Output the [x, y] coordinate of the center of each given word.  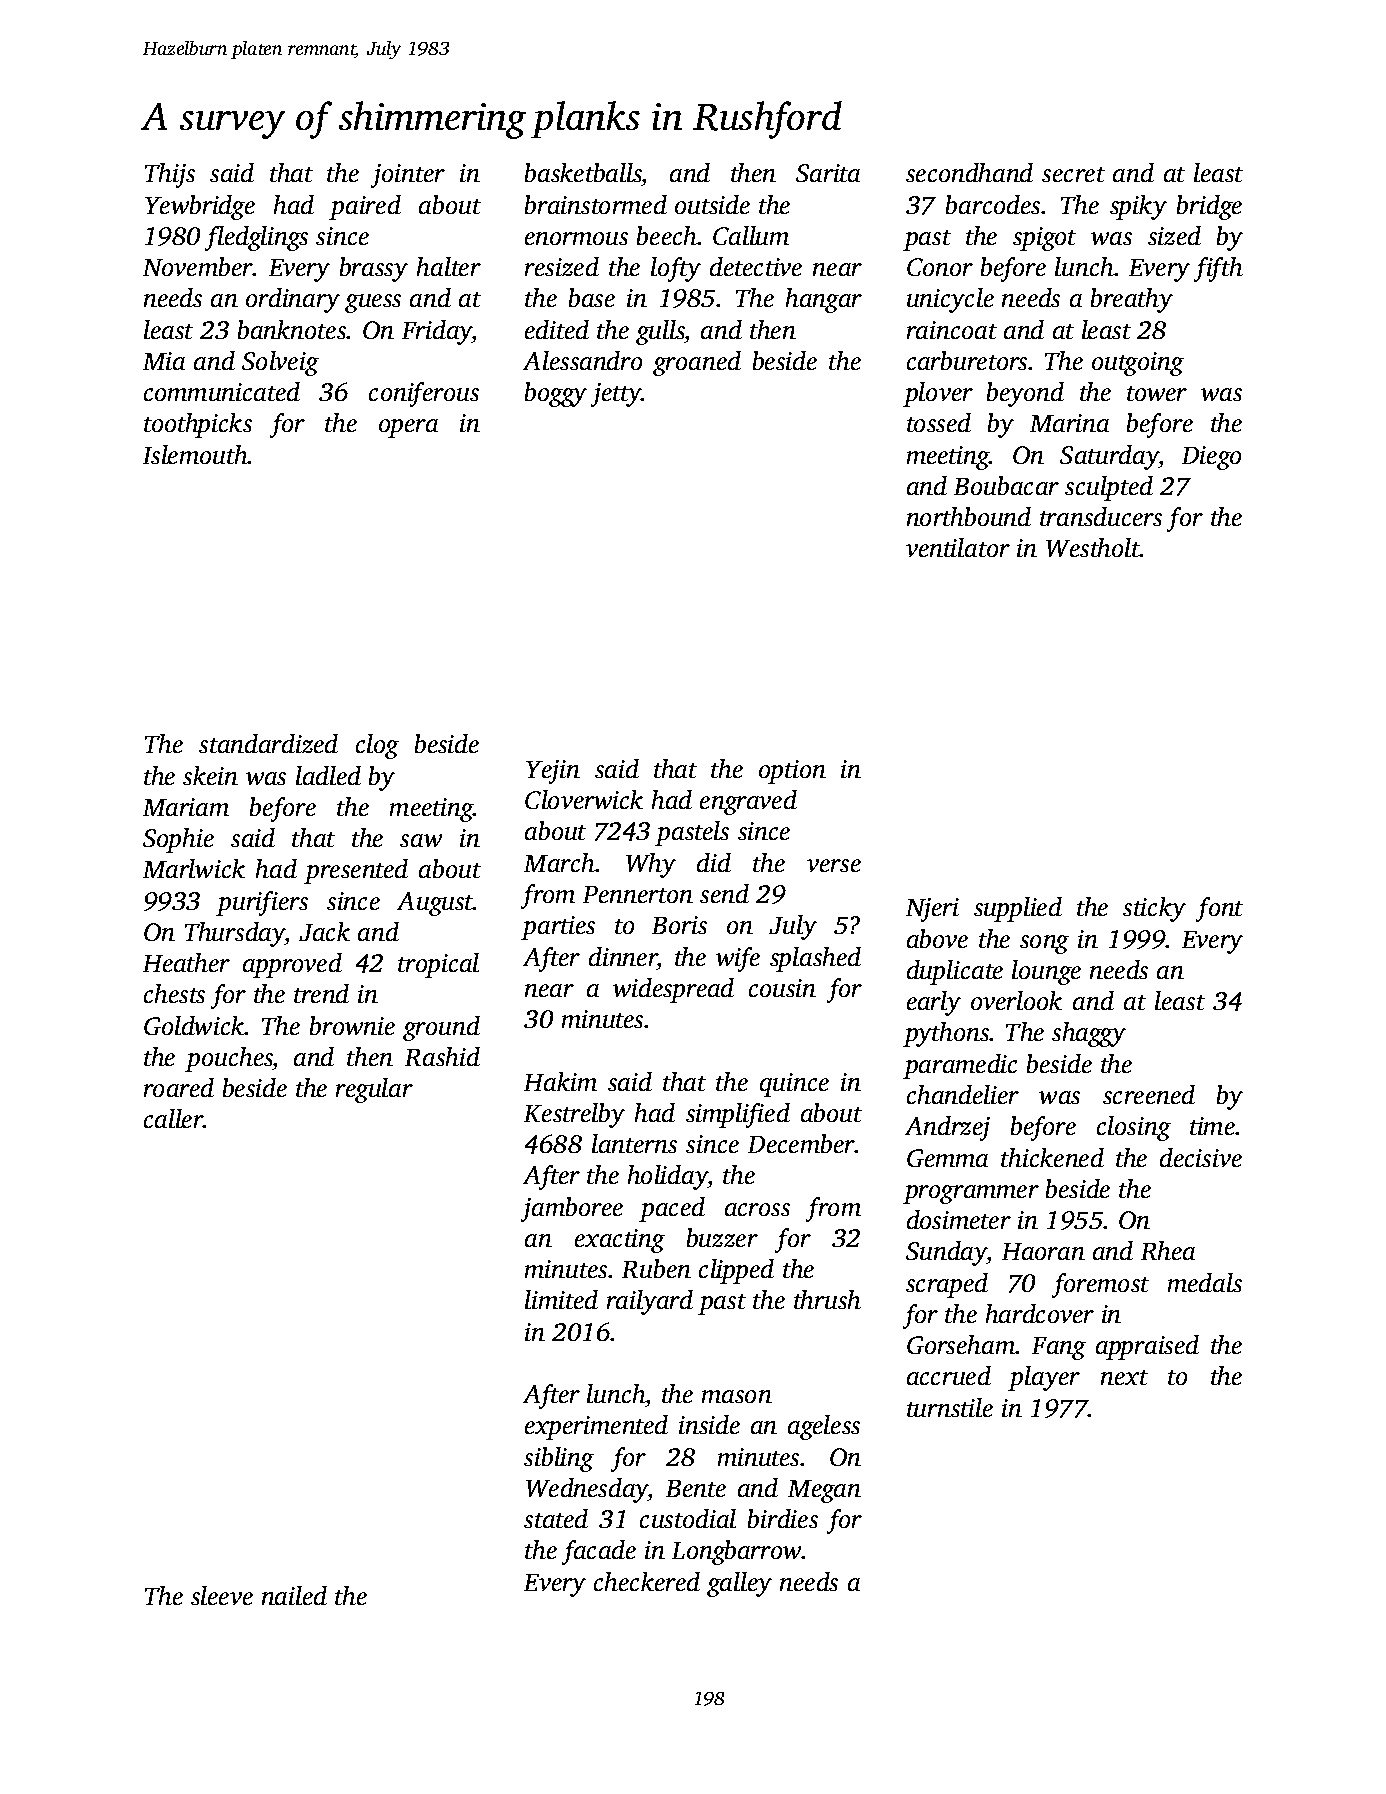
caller [174, 1118]
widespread [673, 990]
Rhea [1168, 1250]
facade [599, 1552]
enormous [576, 238]
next [1124, 1377]
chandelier [963, 1094]
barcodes [993, 204]
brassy [374, 269]
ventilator [958, 547]
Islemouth [195, 454]
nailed [294, 1595]
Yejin [553, 772]
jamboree [572, 1209]
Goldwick [194, 1025]
